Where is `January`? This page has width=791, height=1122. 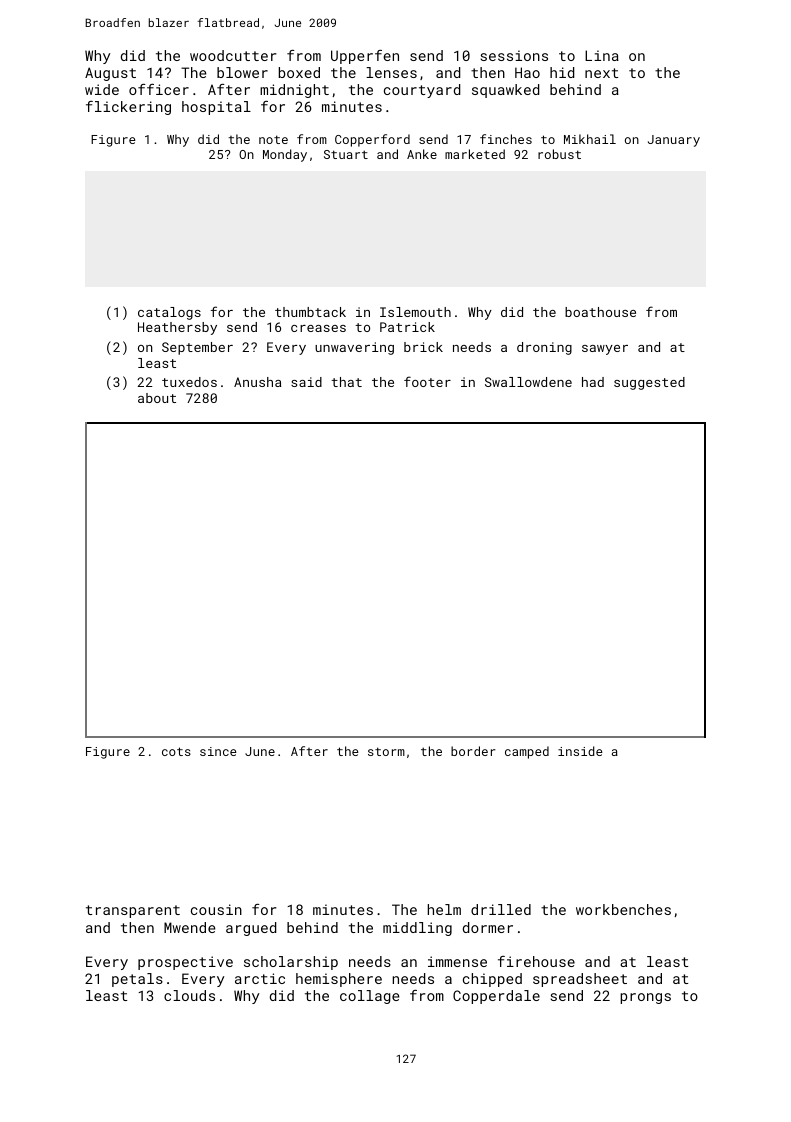 January is located at coordinates (674, 141).
